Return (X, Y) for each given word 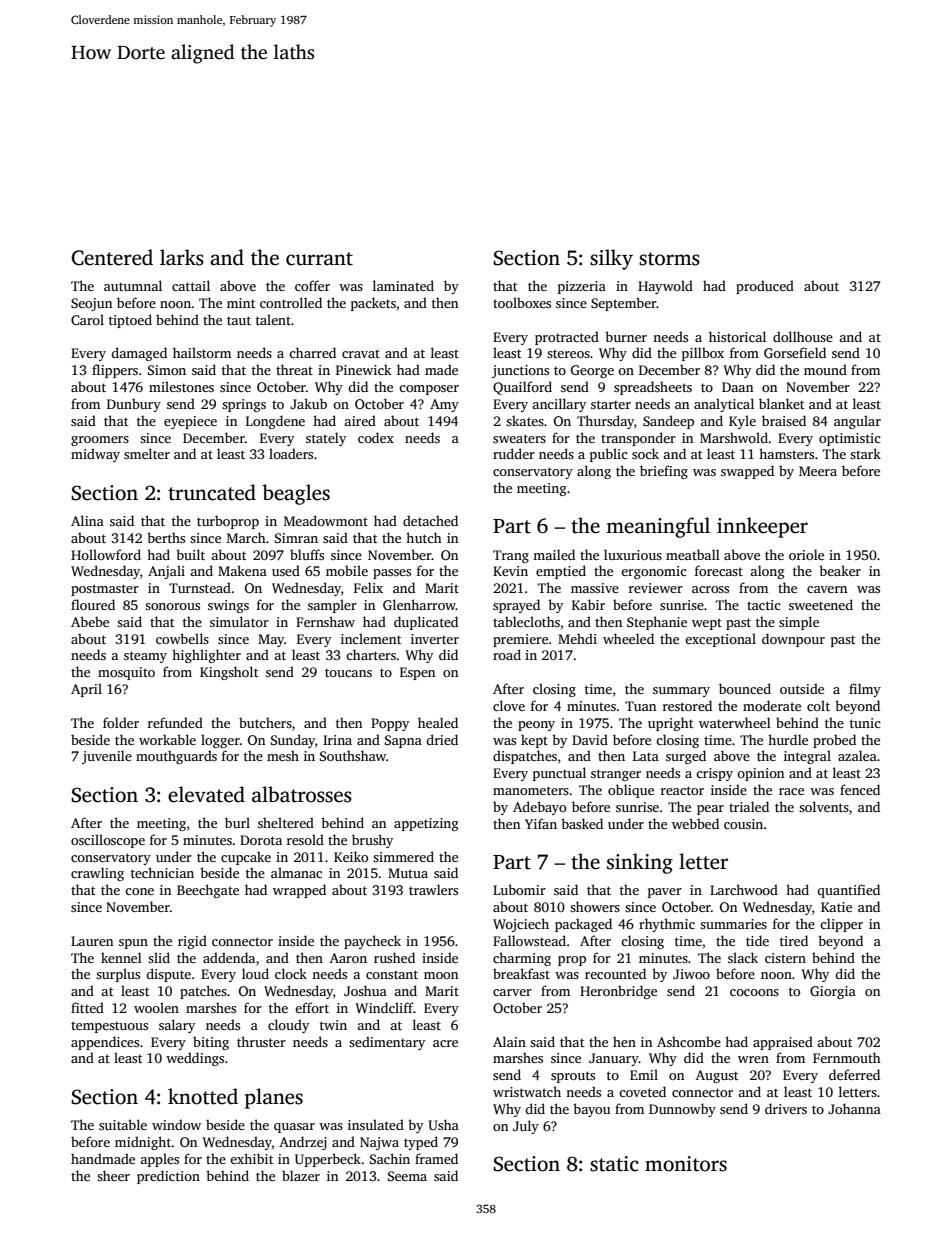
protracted (567, 338)
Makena (242, 570)
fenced (860, 789)
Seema (407, 1176)
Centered (112, 257)
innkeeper (762, 527)
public (609, 455)
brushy (372, 841)
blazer (301, 1175)
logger (220, 741)
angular (857, 422)
